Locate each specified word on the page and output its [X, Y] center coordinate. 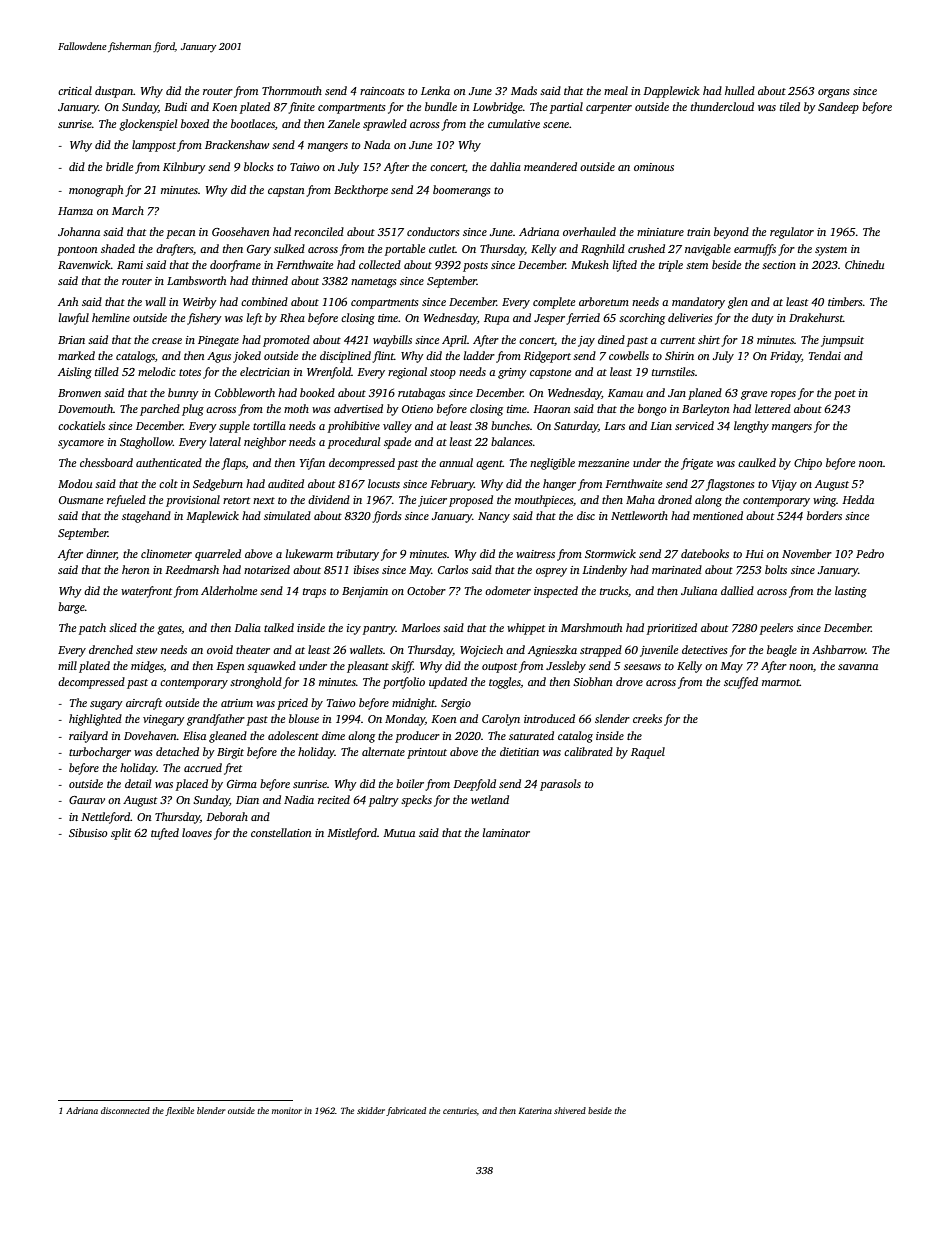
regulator [792, 233]
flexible [179, 1111]
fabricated [406, 1111]
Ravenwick [84, 264]
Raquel [648, 753]
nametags [374, 283]
